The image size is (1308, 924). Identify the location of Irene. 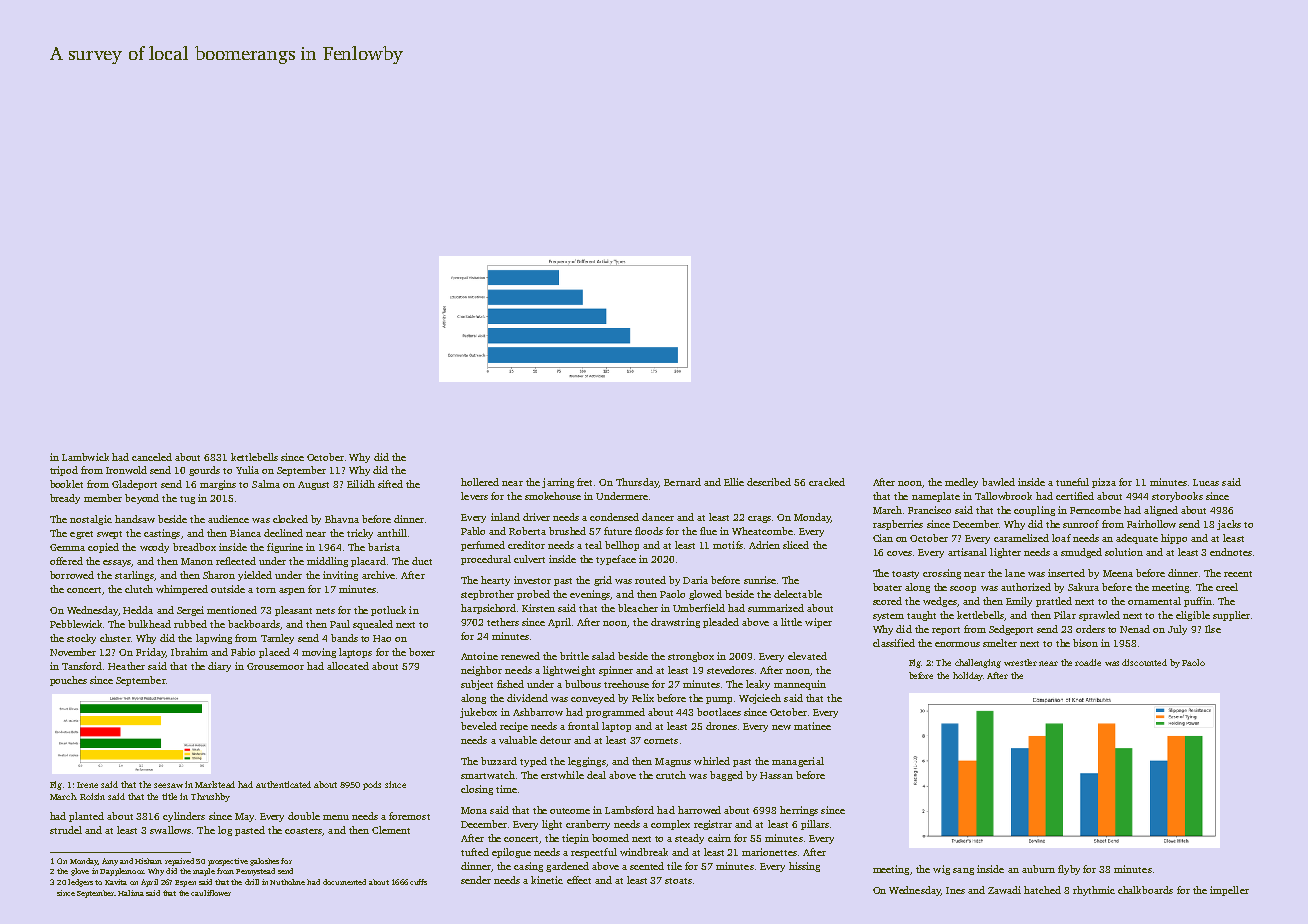
(87, 785).
